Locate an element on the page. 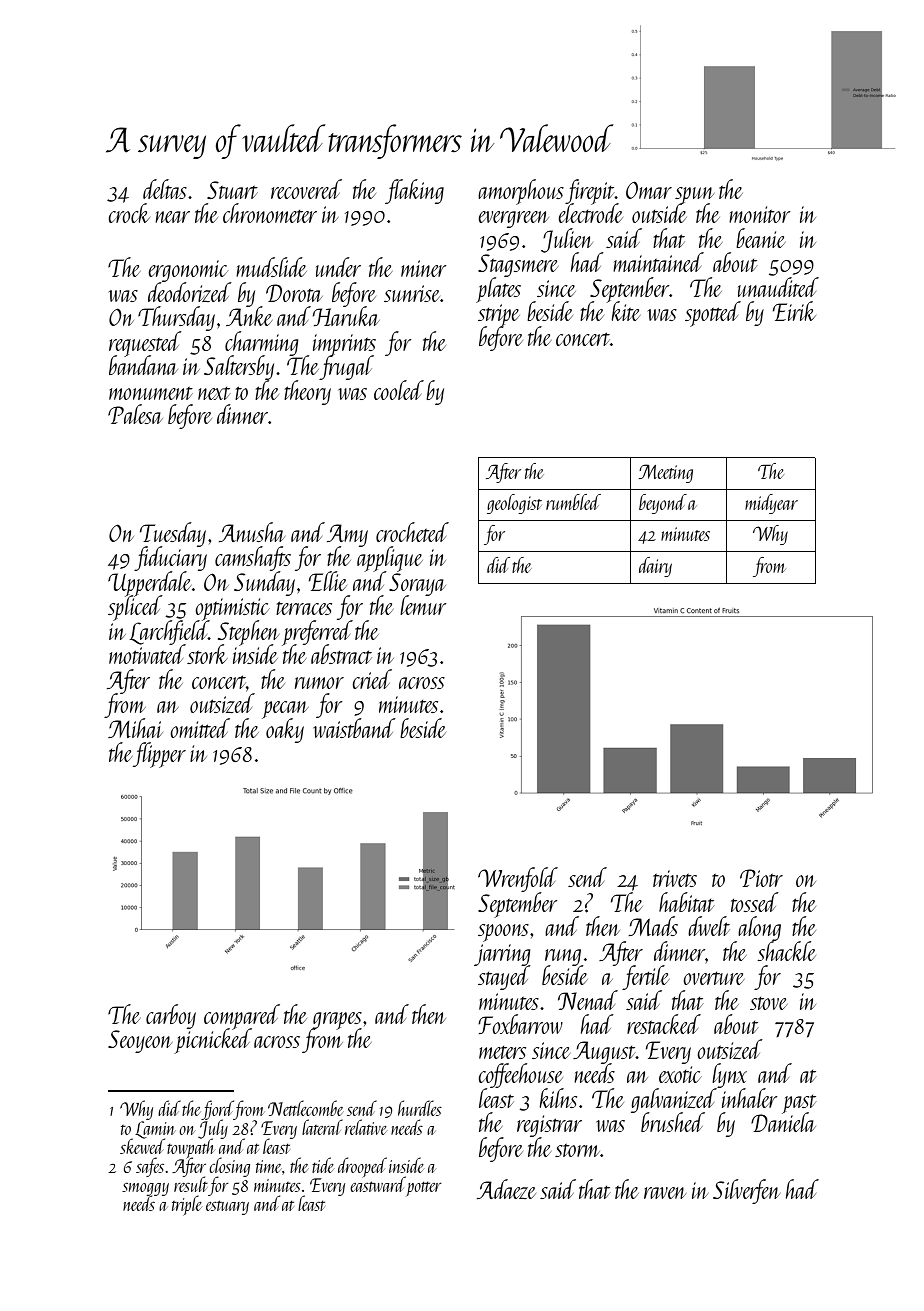  Stagsmere is located at coordinates (518, 265).
